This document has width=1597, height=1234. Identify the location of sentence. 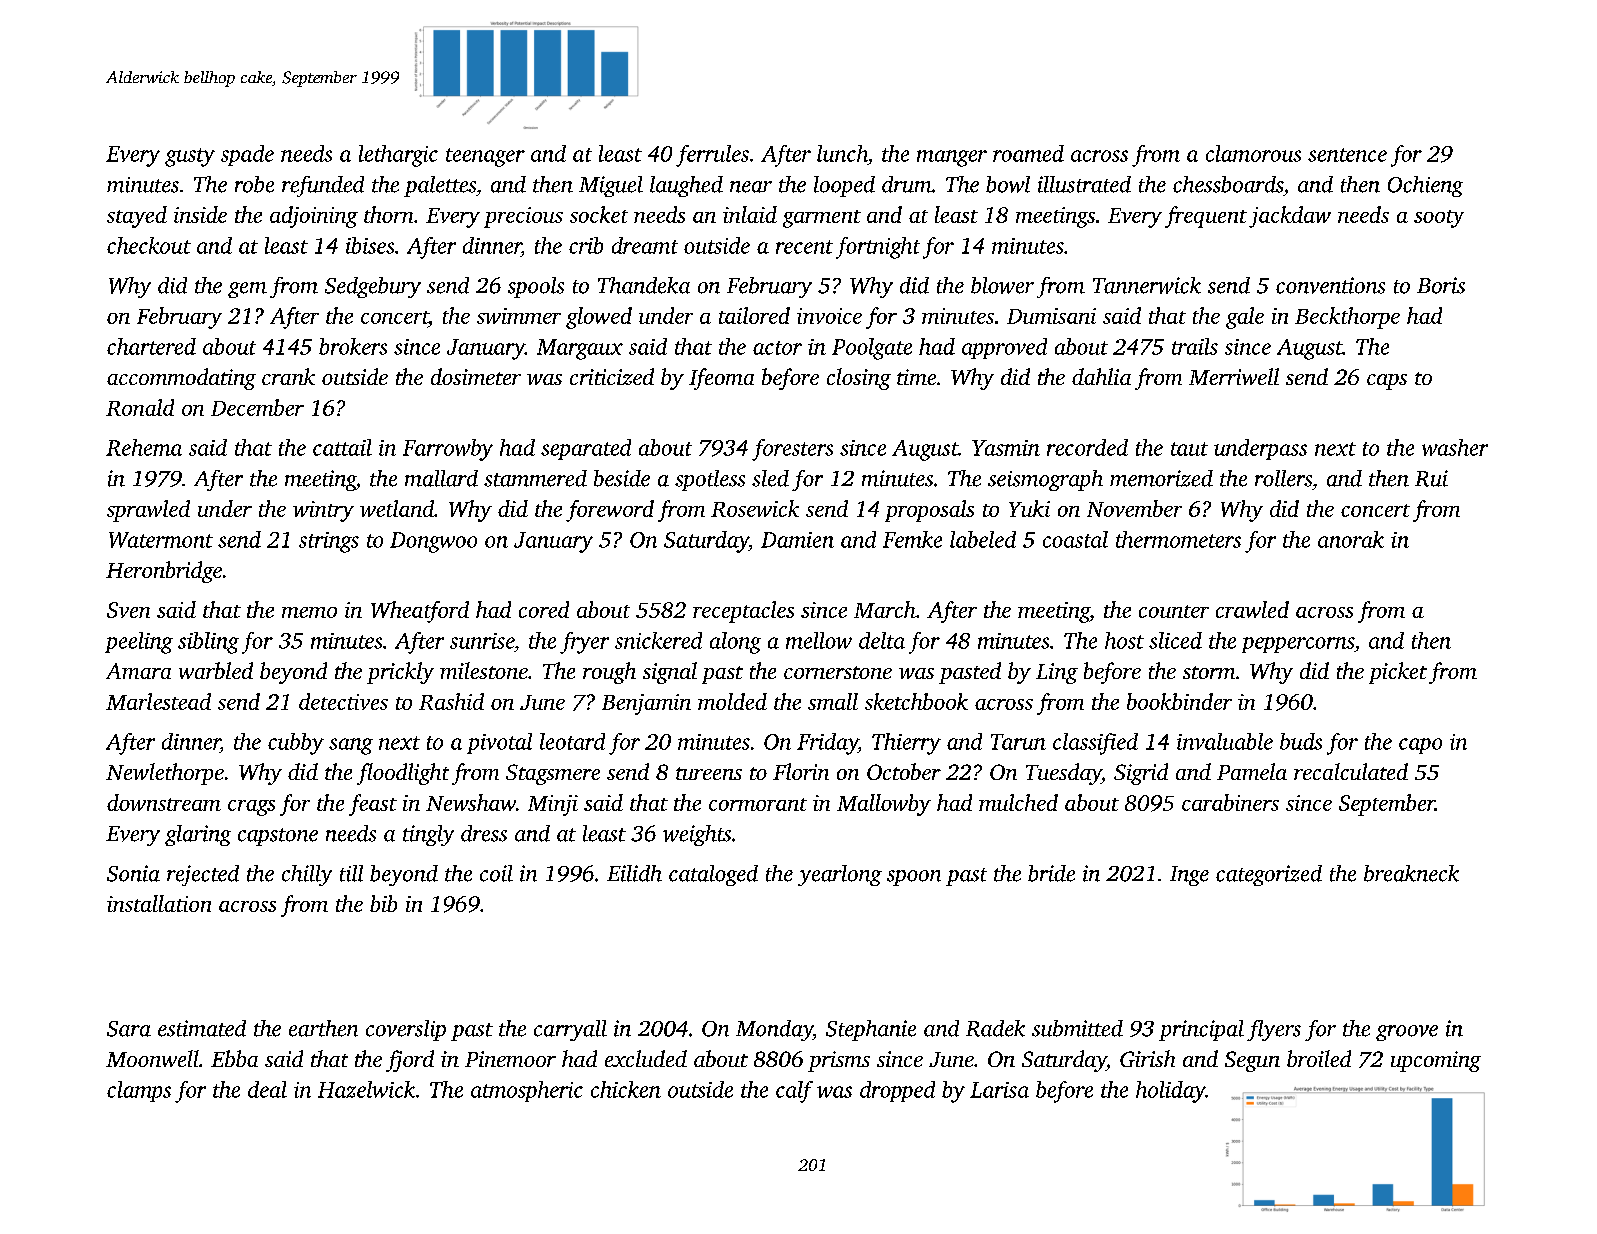
(1347, 155).
